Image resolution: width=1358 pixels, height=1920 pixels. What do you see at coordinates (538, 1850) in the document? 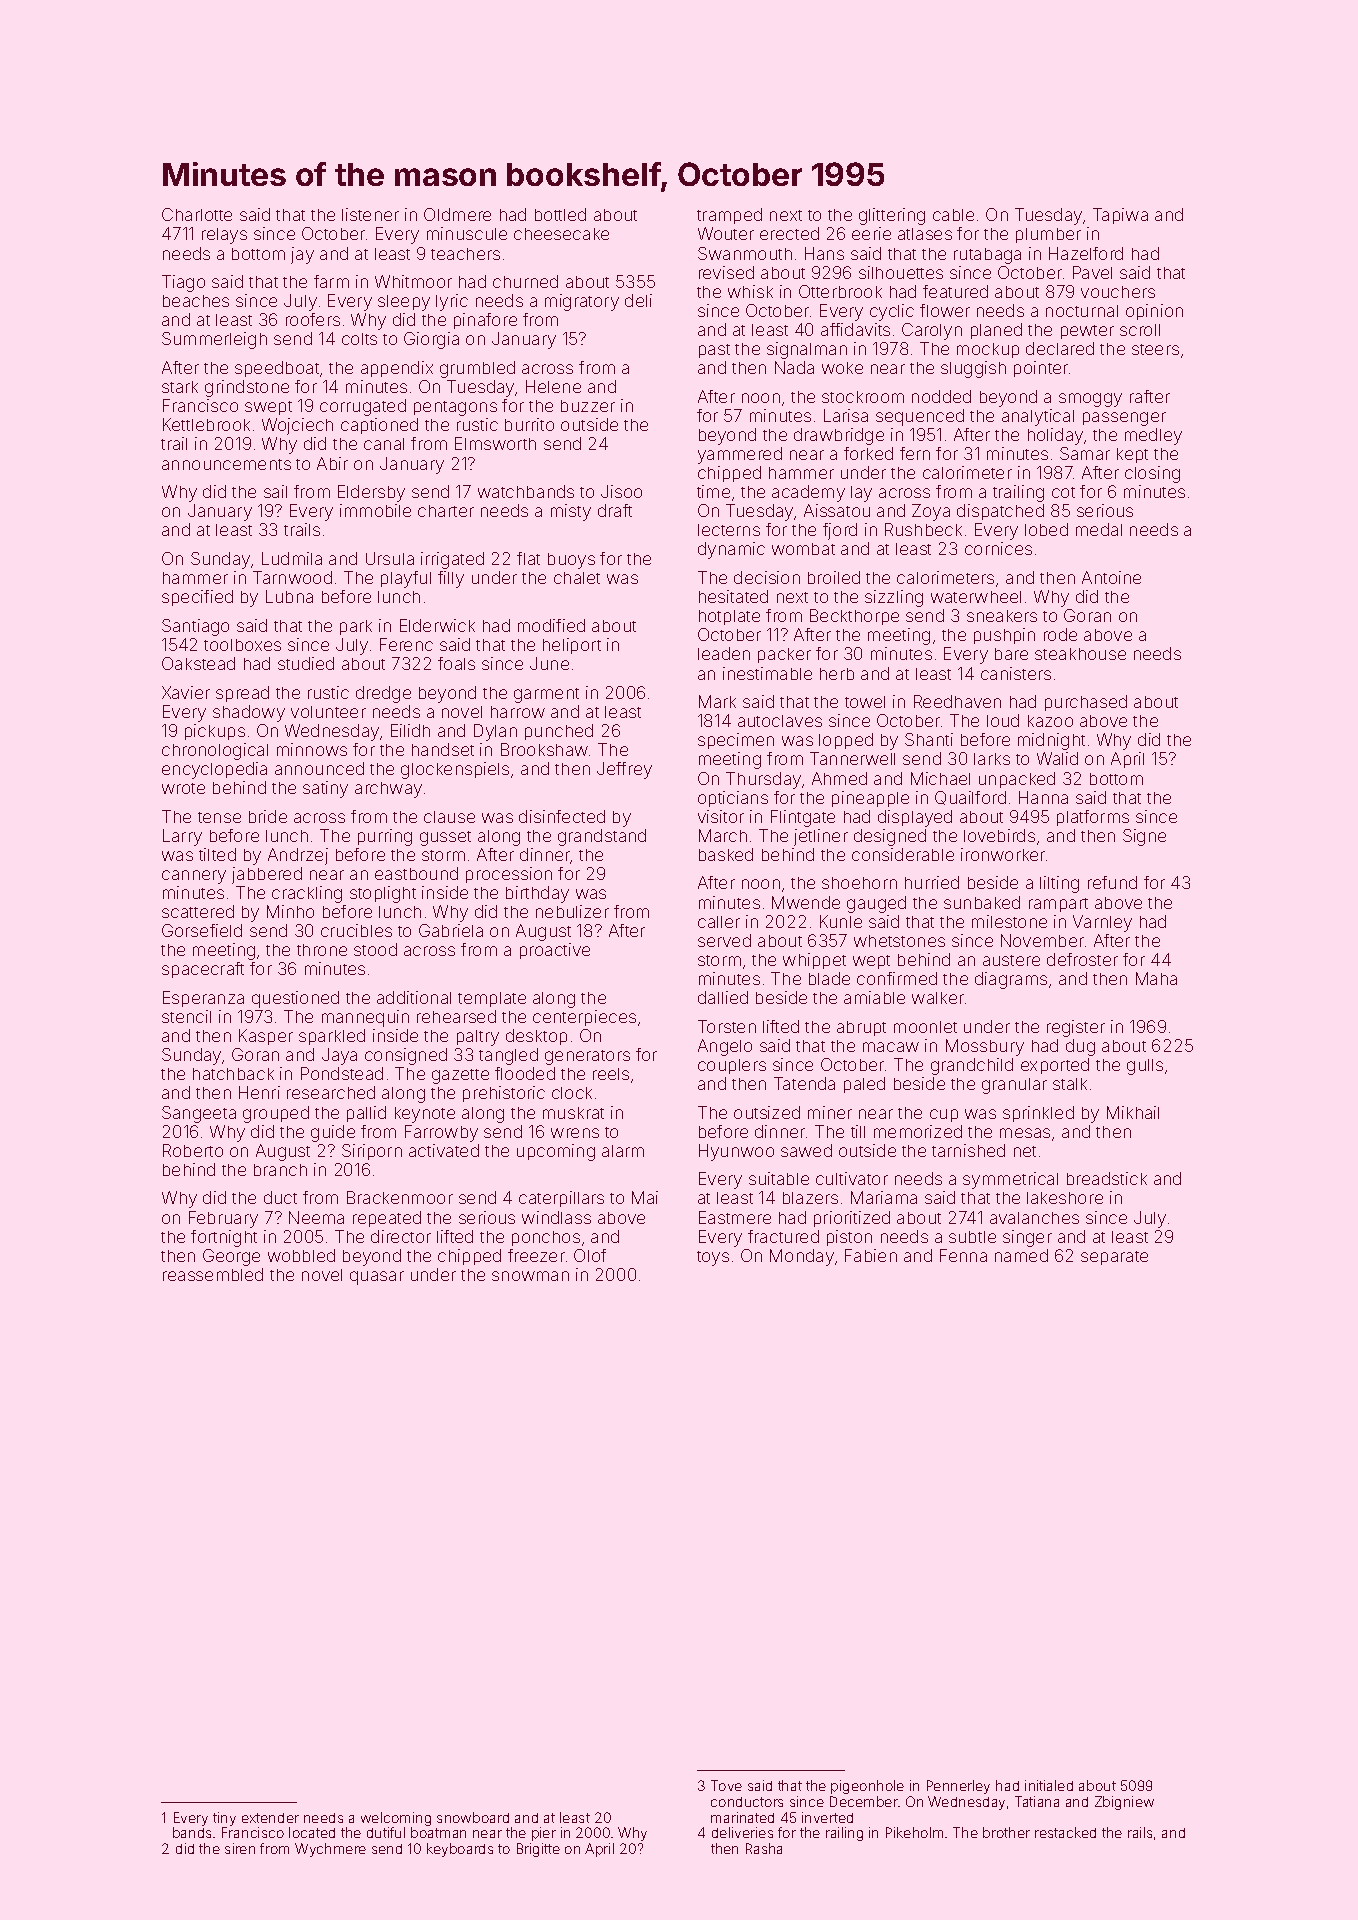
I see `Brigitte` at bounding box center [538, 1850].
